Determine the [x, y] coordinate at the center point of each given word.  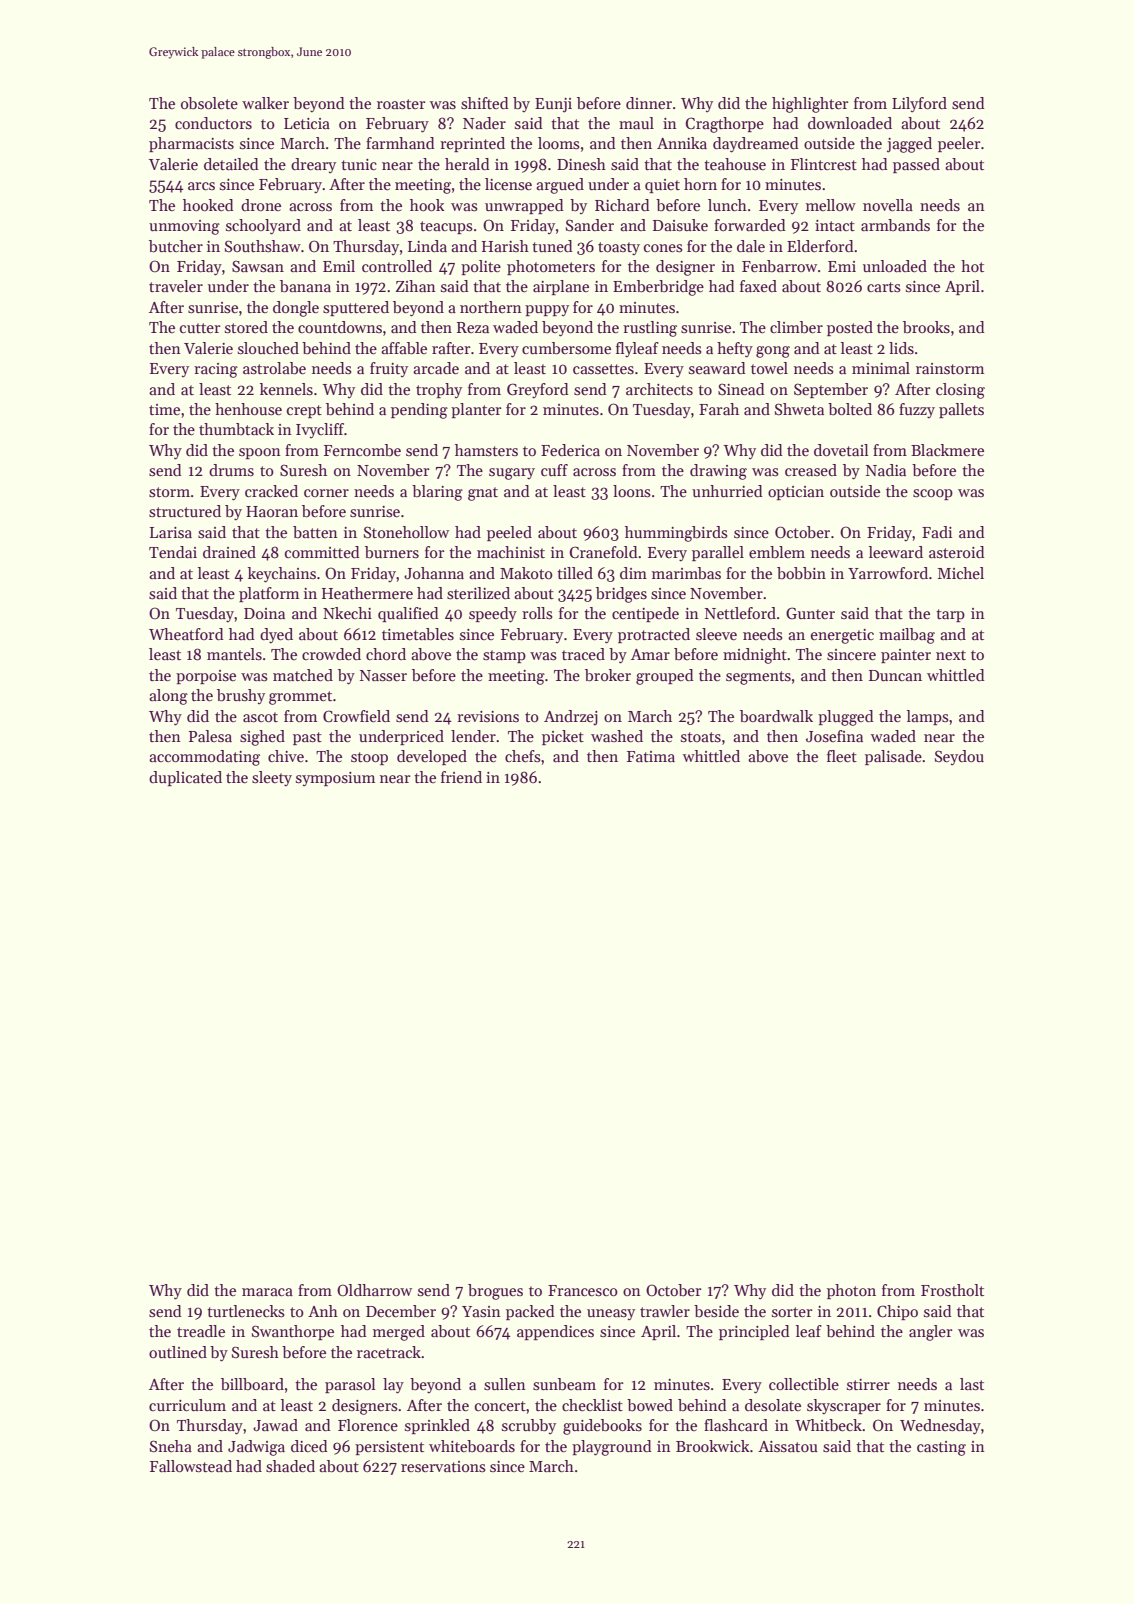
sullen [505, 1384]
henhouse [248, 409]
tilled [575, 573]
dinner [649, 103]
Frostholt [952, 1290]
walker [265, 103]
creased [811, 470]
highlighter [810, 105]
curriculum [187, 1405]
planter [476, 410]
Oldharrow [374, 1290]
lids [901, 348]
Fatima [651, 756]
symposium [335, 779]
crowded [331, 654]
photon [851, 1291]
